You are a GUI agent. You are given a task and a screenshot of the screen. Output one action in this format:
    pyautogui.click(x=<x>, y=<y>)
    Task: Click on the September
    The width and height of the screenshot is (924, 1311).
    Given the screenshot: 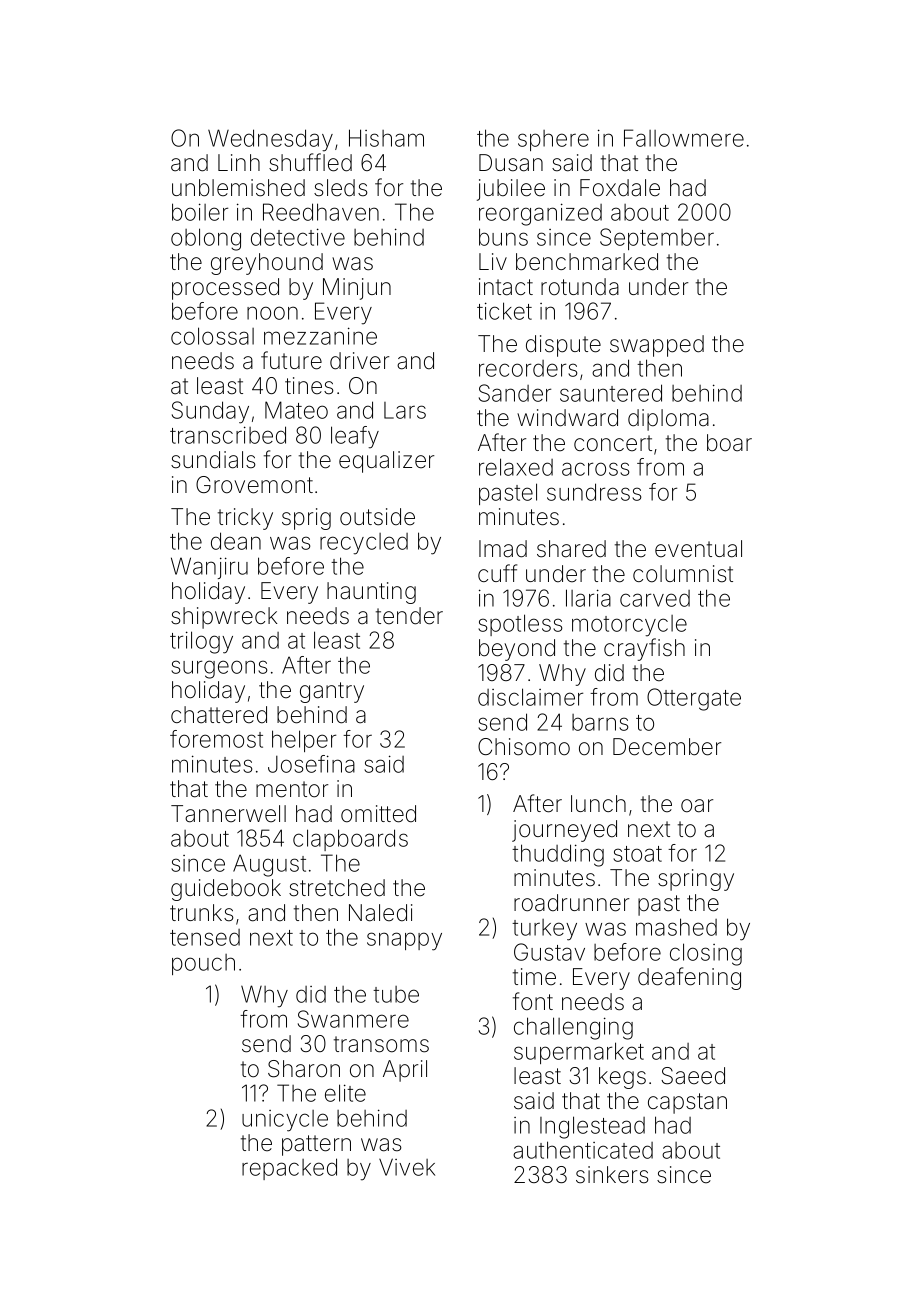 What is the action you would take?
    pyautogui.click(x=657, y=239)
